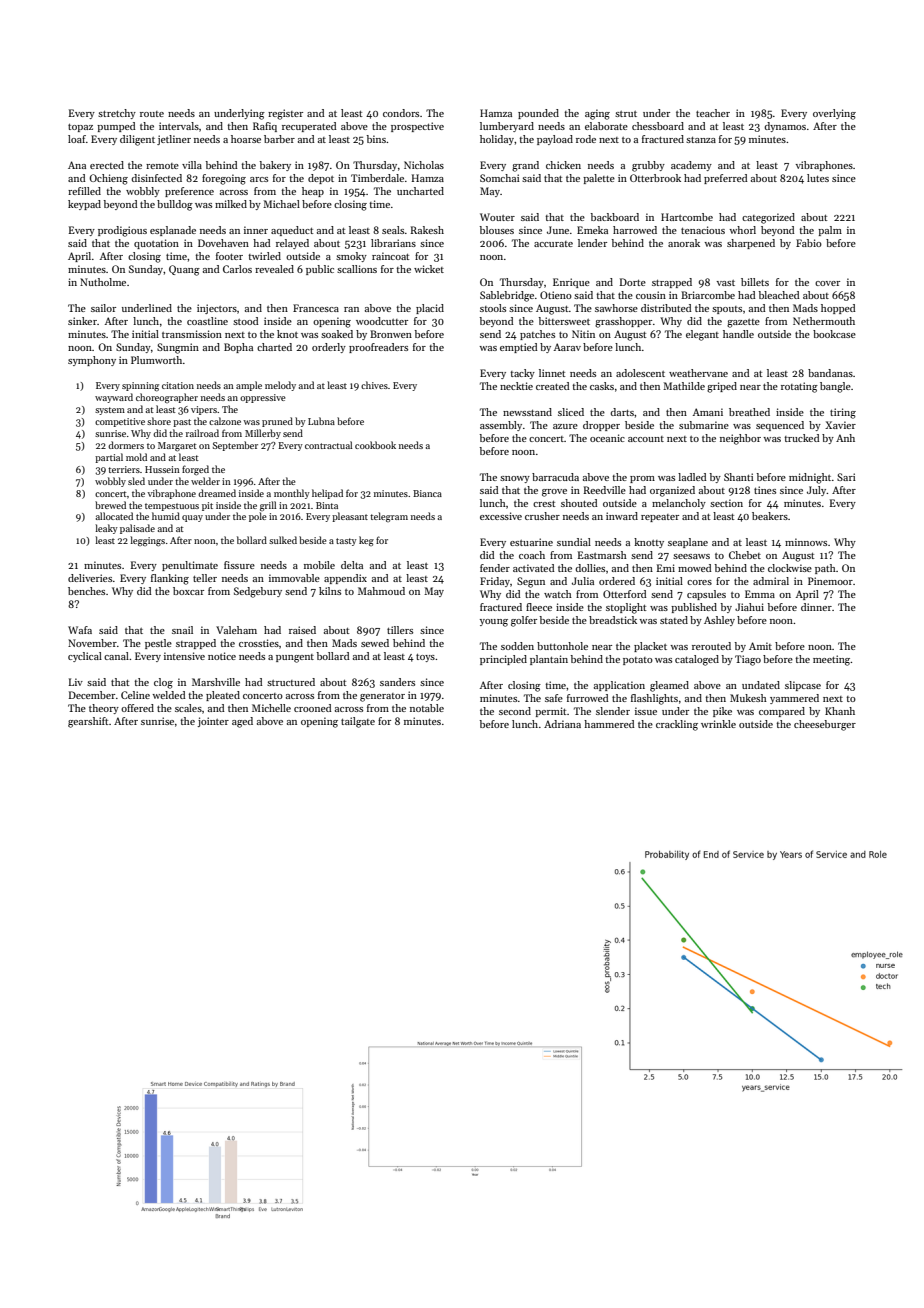 The width and height of the document is (924, 1308). What do you see at coordinates (698, 373) in the document?
I see `weathervane` at bounding box center [698, 373].
